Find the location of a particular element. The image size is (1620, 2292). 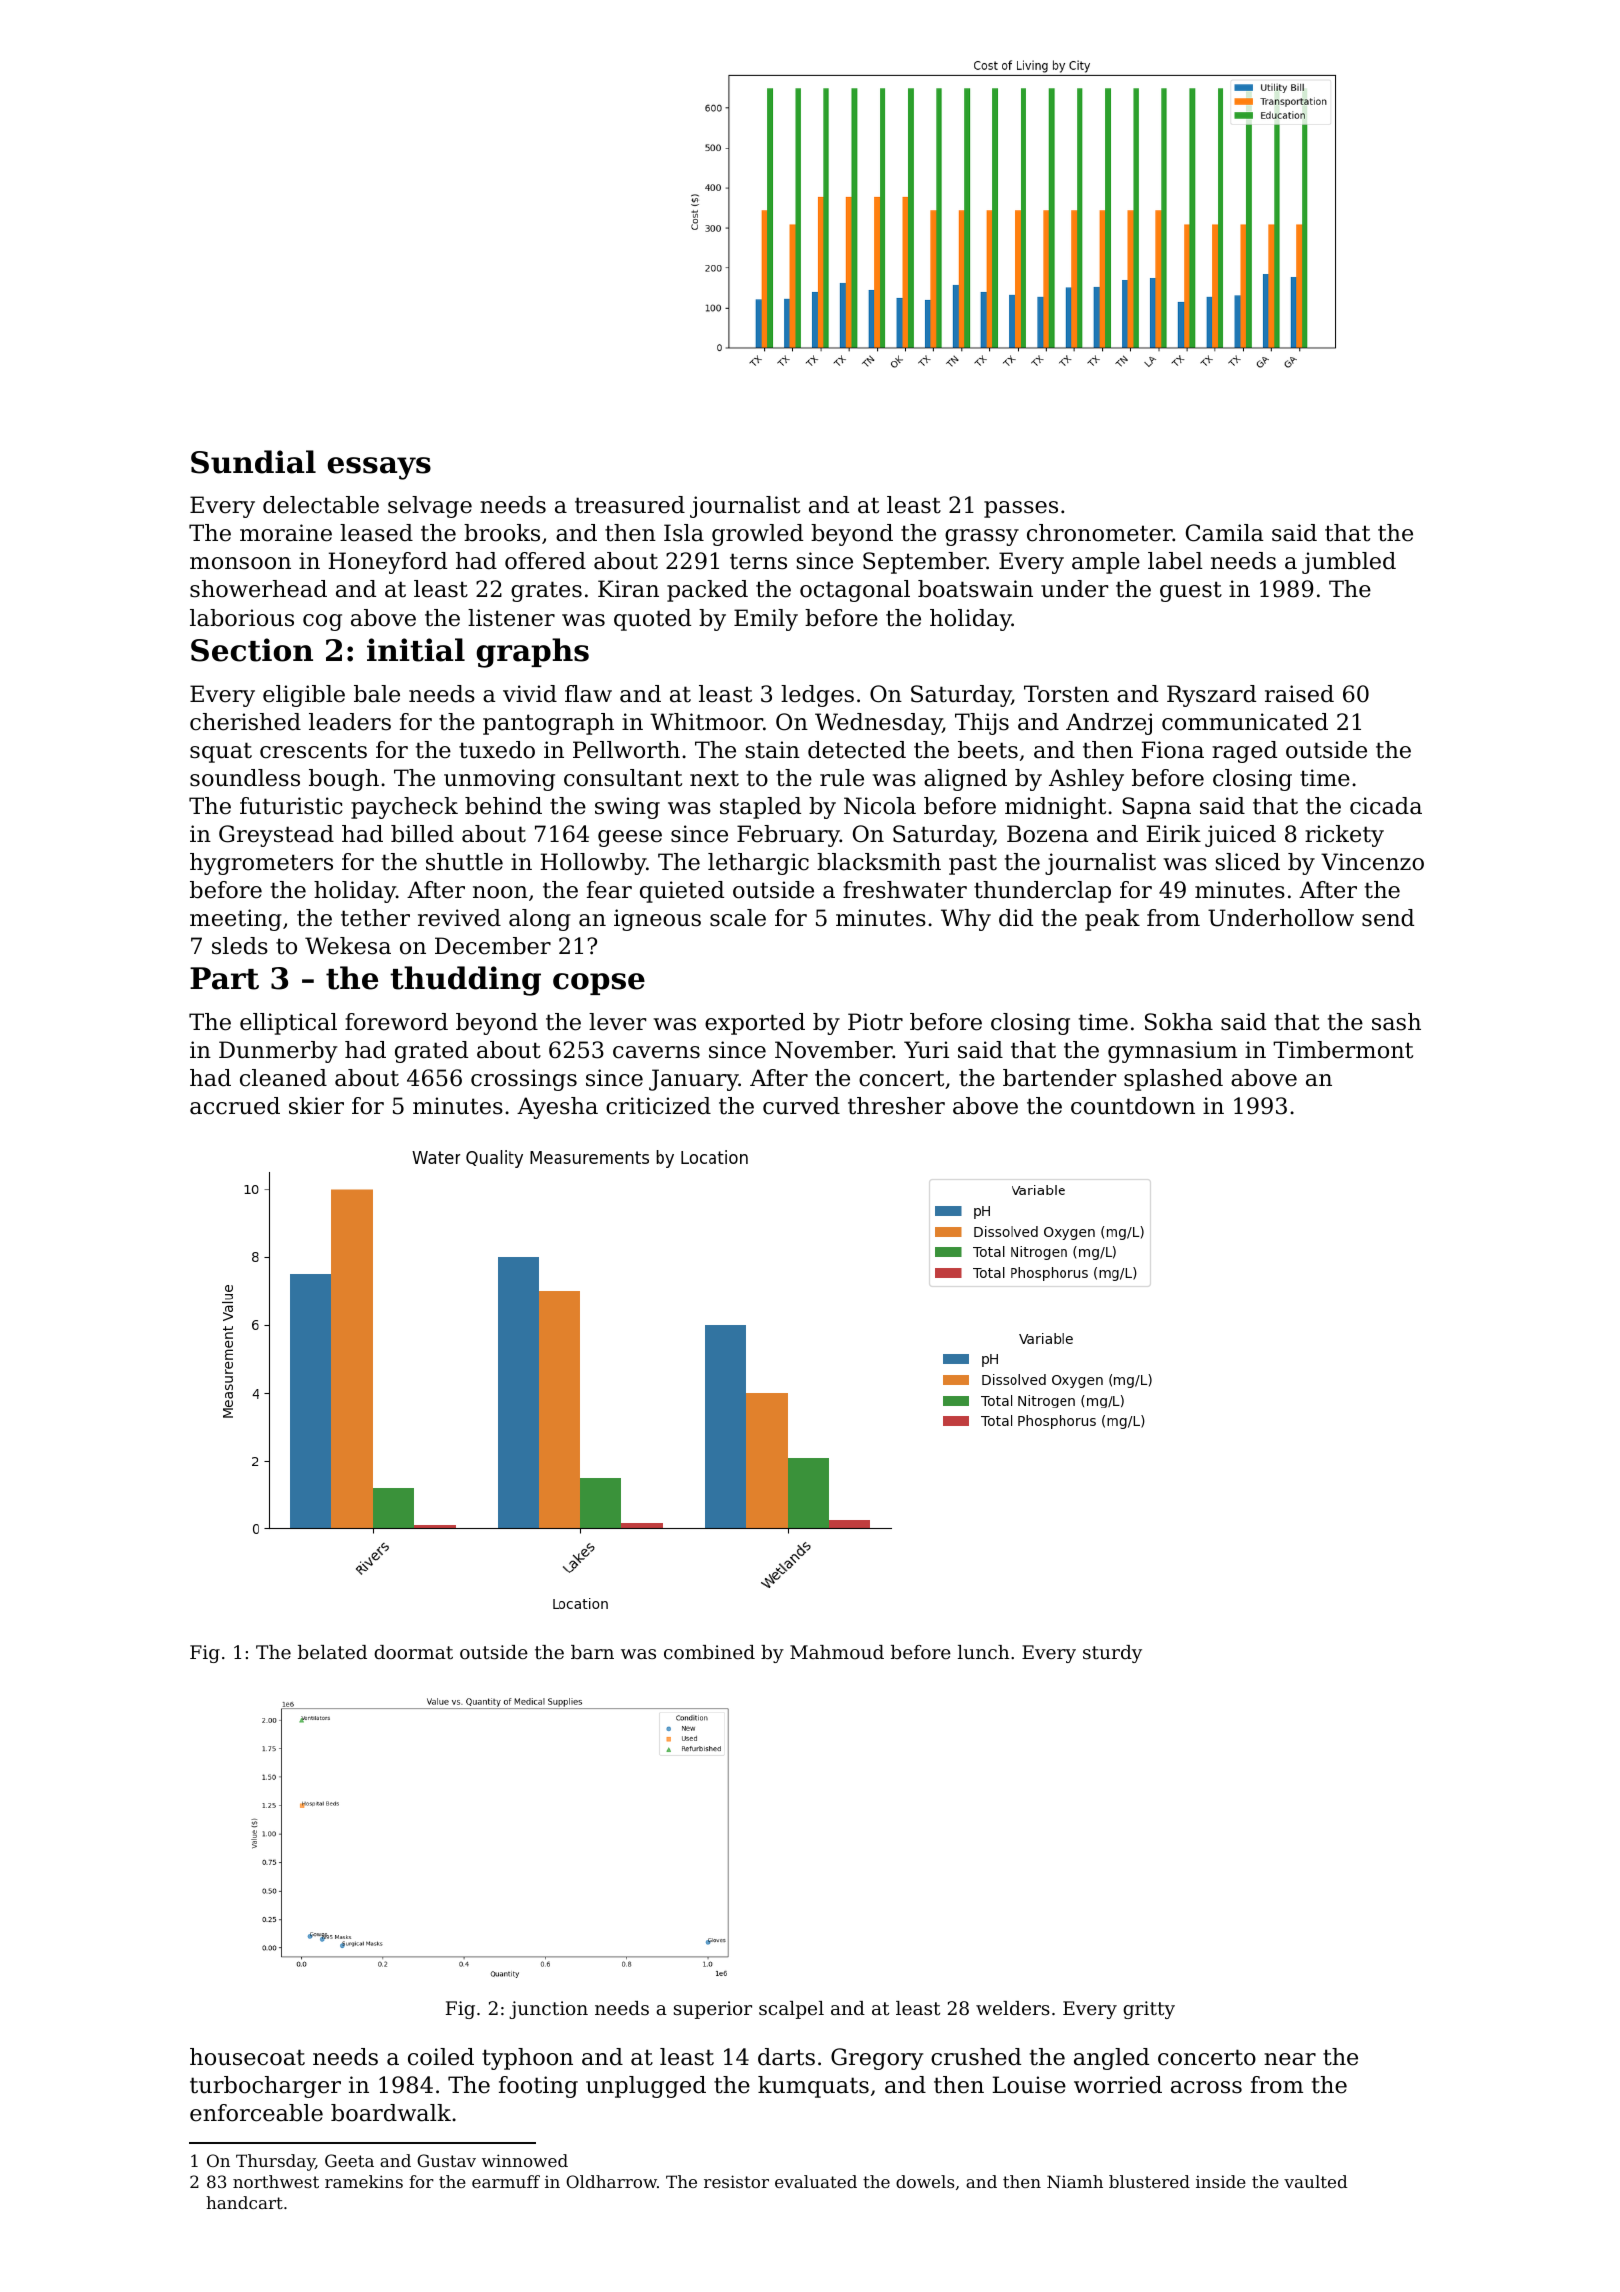

leaders is located at coordinates (350, 722).
